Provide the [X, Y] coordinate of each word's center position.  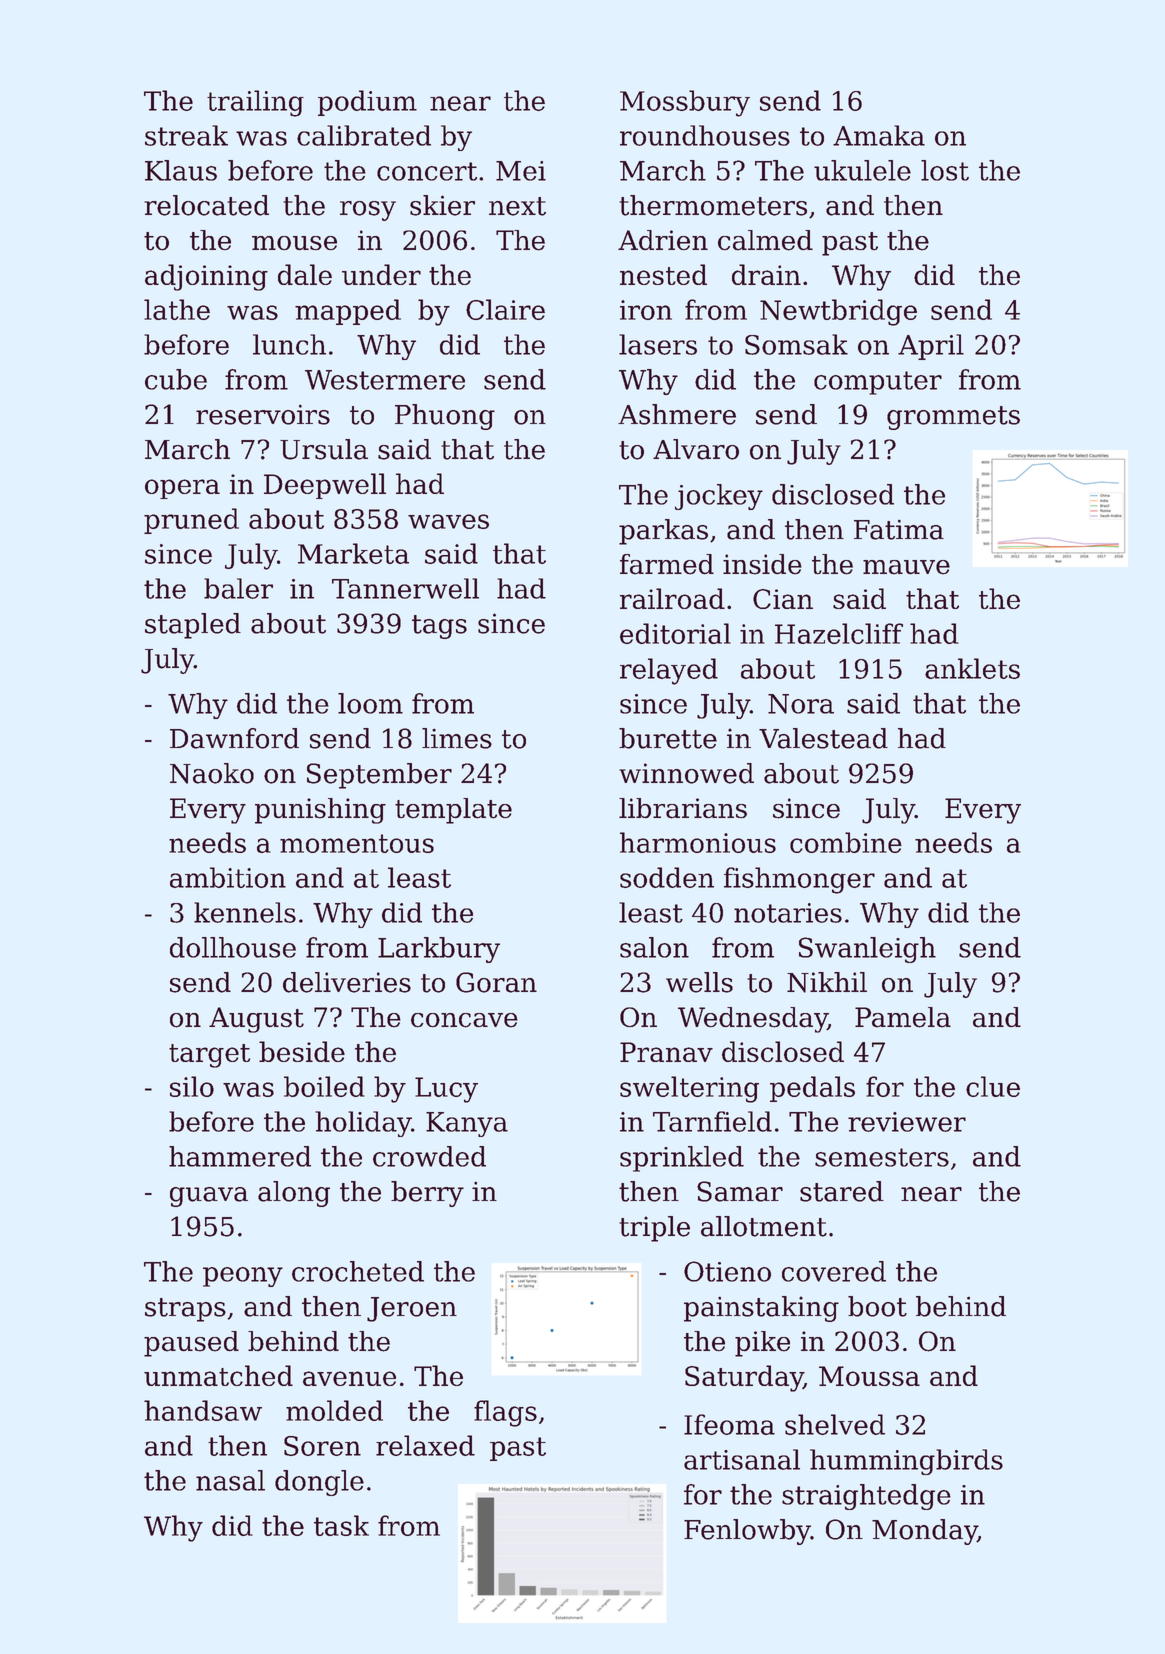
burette [668, 738]
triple [654, 1229]
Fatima [899, 529]
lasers [658, 344]
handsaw [203, 1410]
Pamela [903, 1017]
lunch [289, 344]
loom [370, 703]
